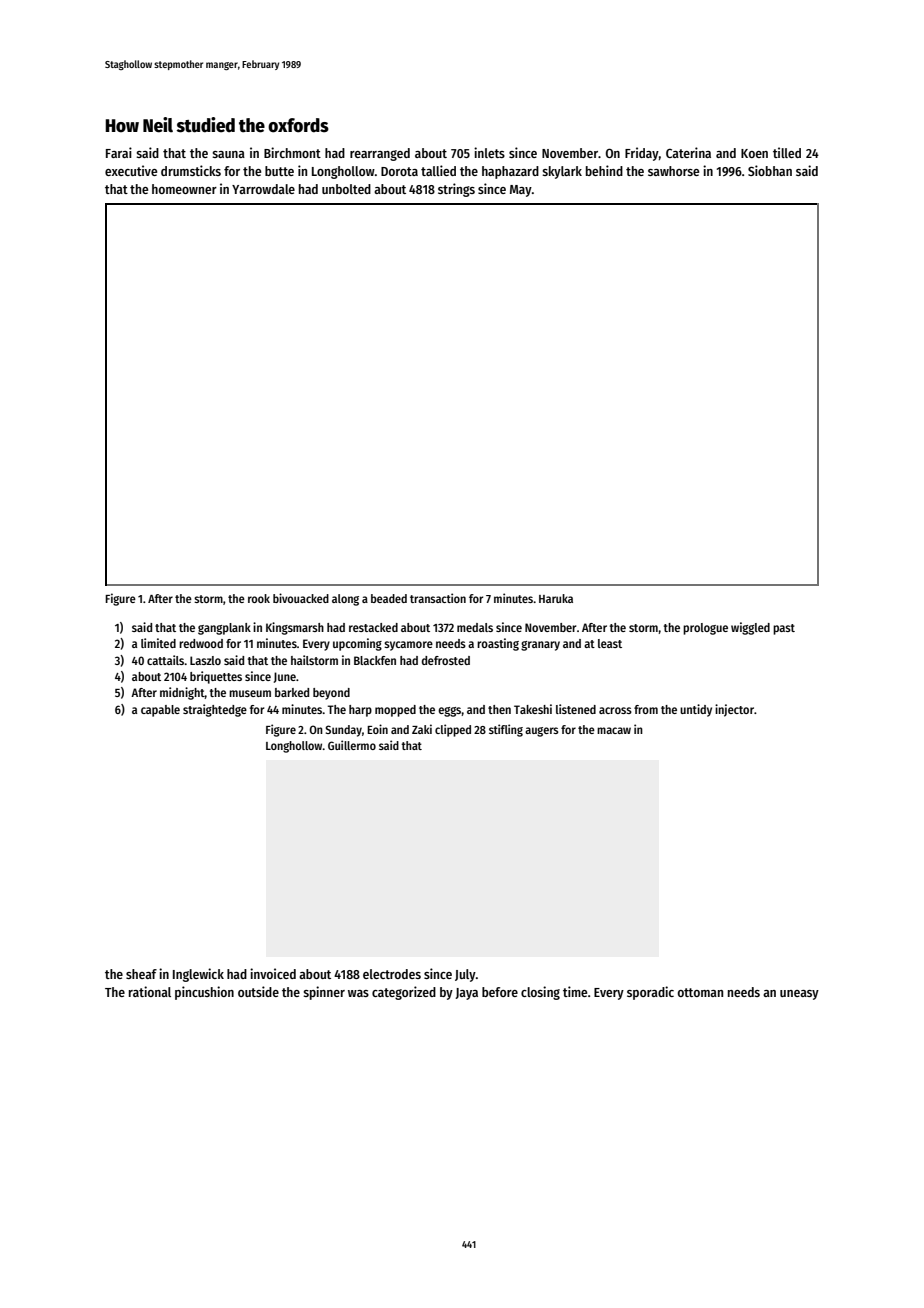  I want to click on Blackfen, so click(375, 660).
